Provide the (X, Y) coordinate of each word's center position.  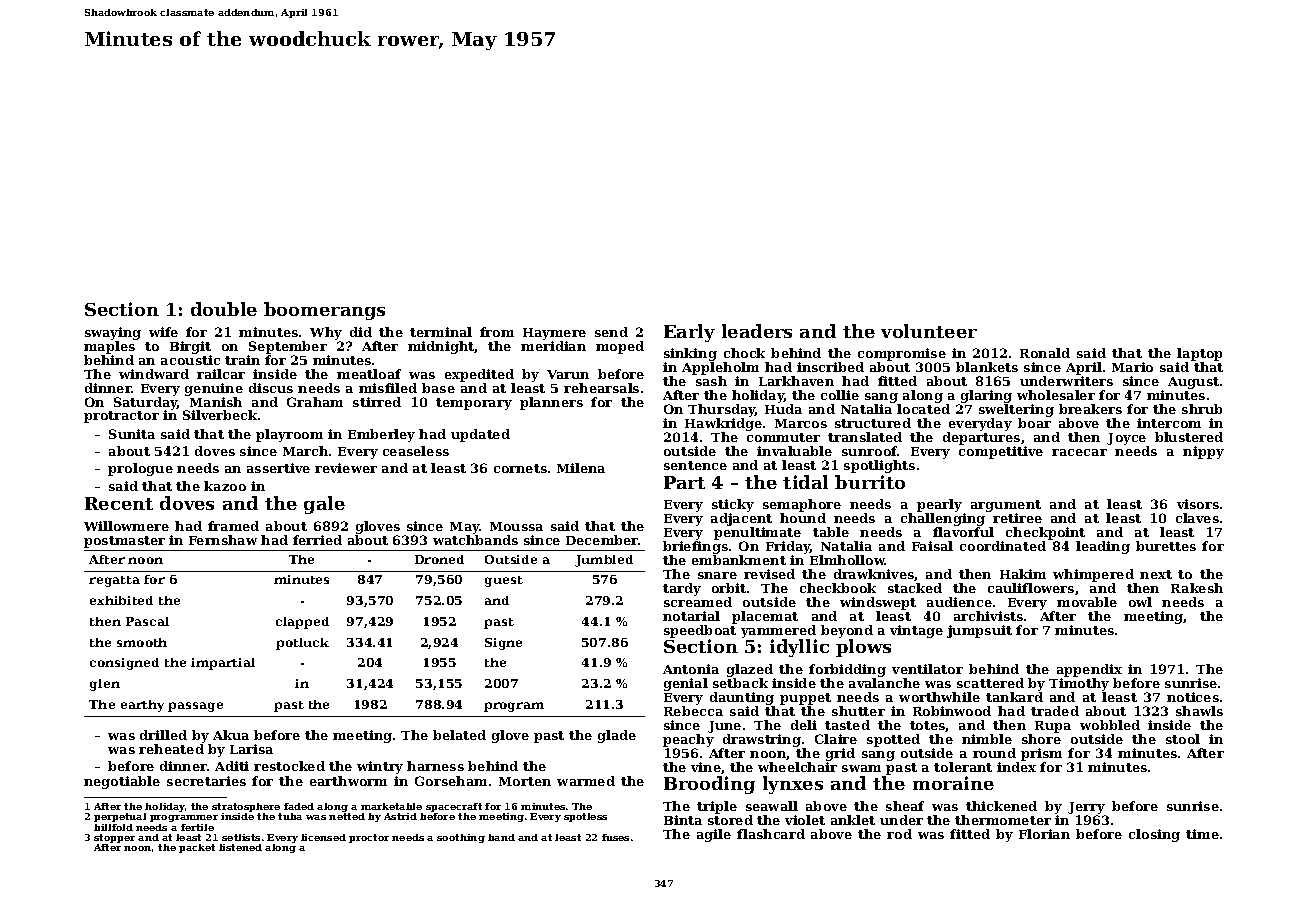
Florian (1044, 834)
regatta (114, 581)
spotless (585, 817)
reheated (171, 749)
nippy (1203, 452)
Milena (581, 468)
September (288, 347)
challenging (943, 519)
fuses (615, 837)
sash (711, 381)
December (602, 540)
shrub (1202, 409)
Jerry (1086, 808)
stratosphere (246, 807)
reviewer (346, 468)
